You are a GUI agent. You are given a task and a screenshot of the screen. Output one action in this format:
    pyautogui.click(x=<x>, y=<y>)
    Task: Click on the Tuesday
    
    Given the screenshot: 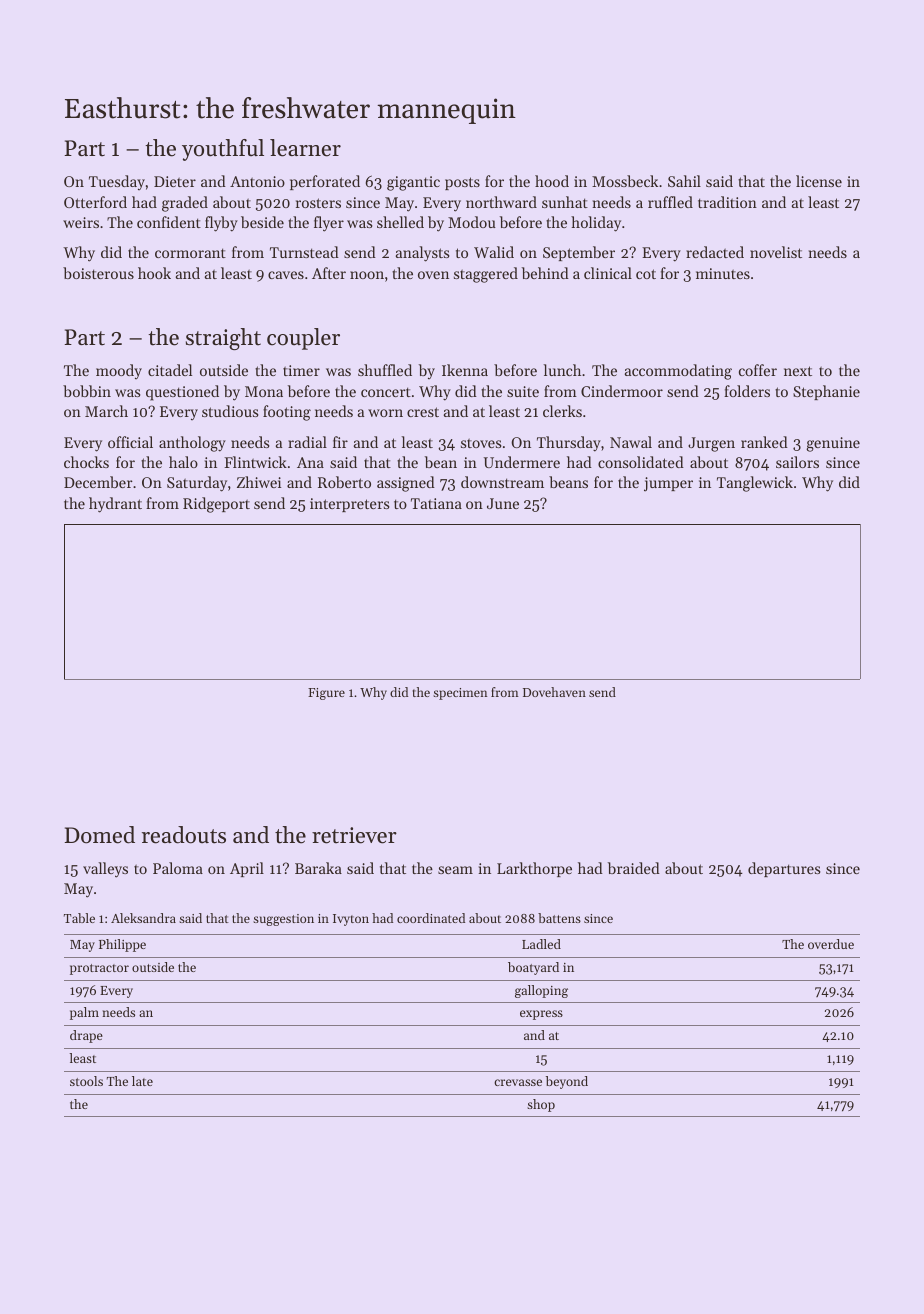 What is the action you would take?
    pyautogui.click(x=117, y=182)
